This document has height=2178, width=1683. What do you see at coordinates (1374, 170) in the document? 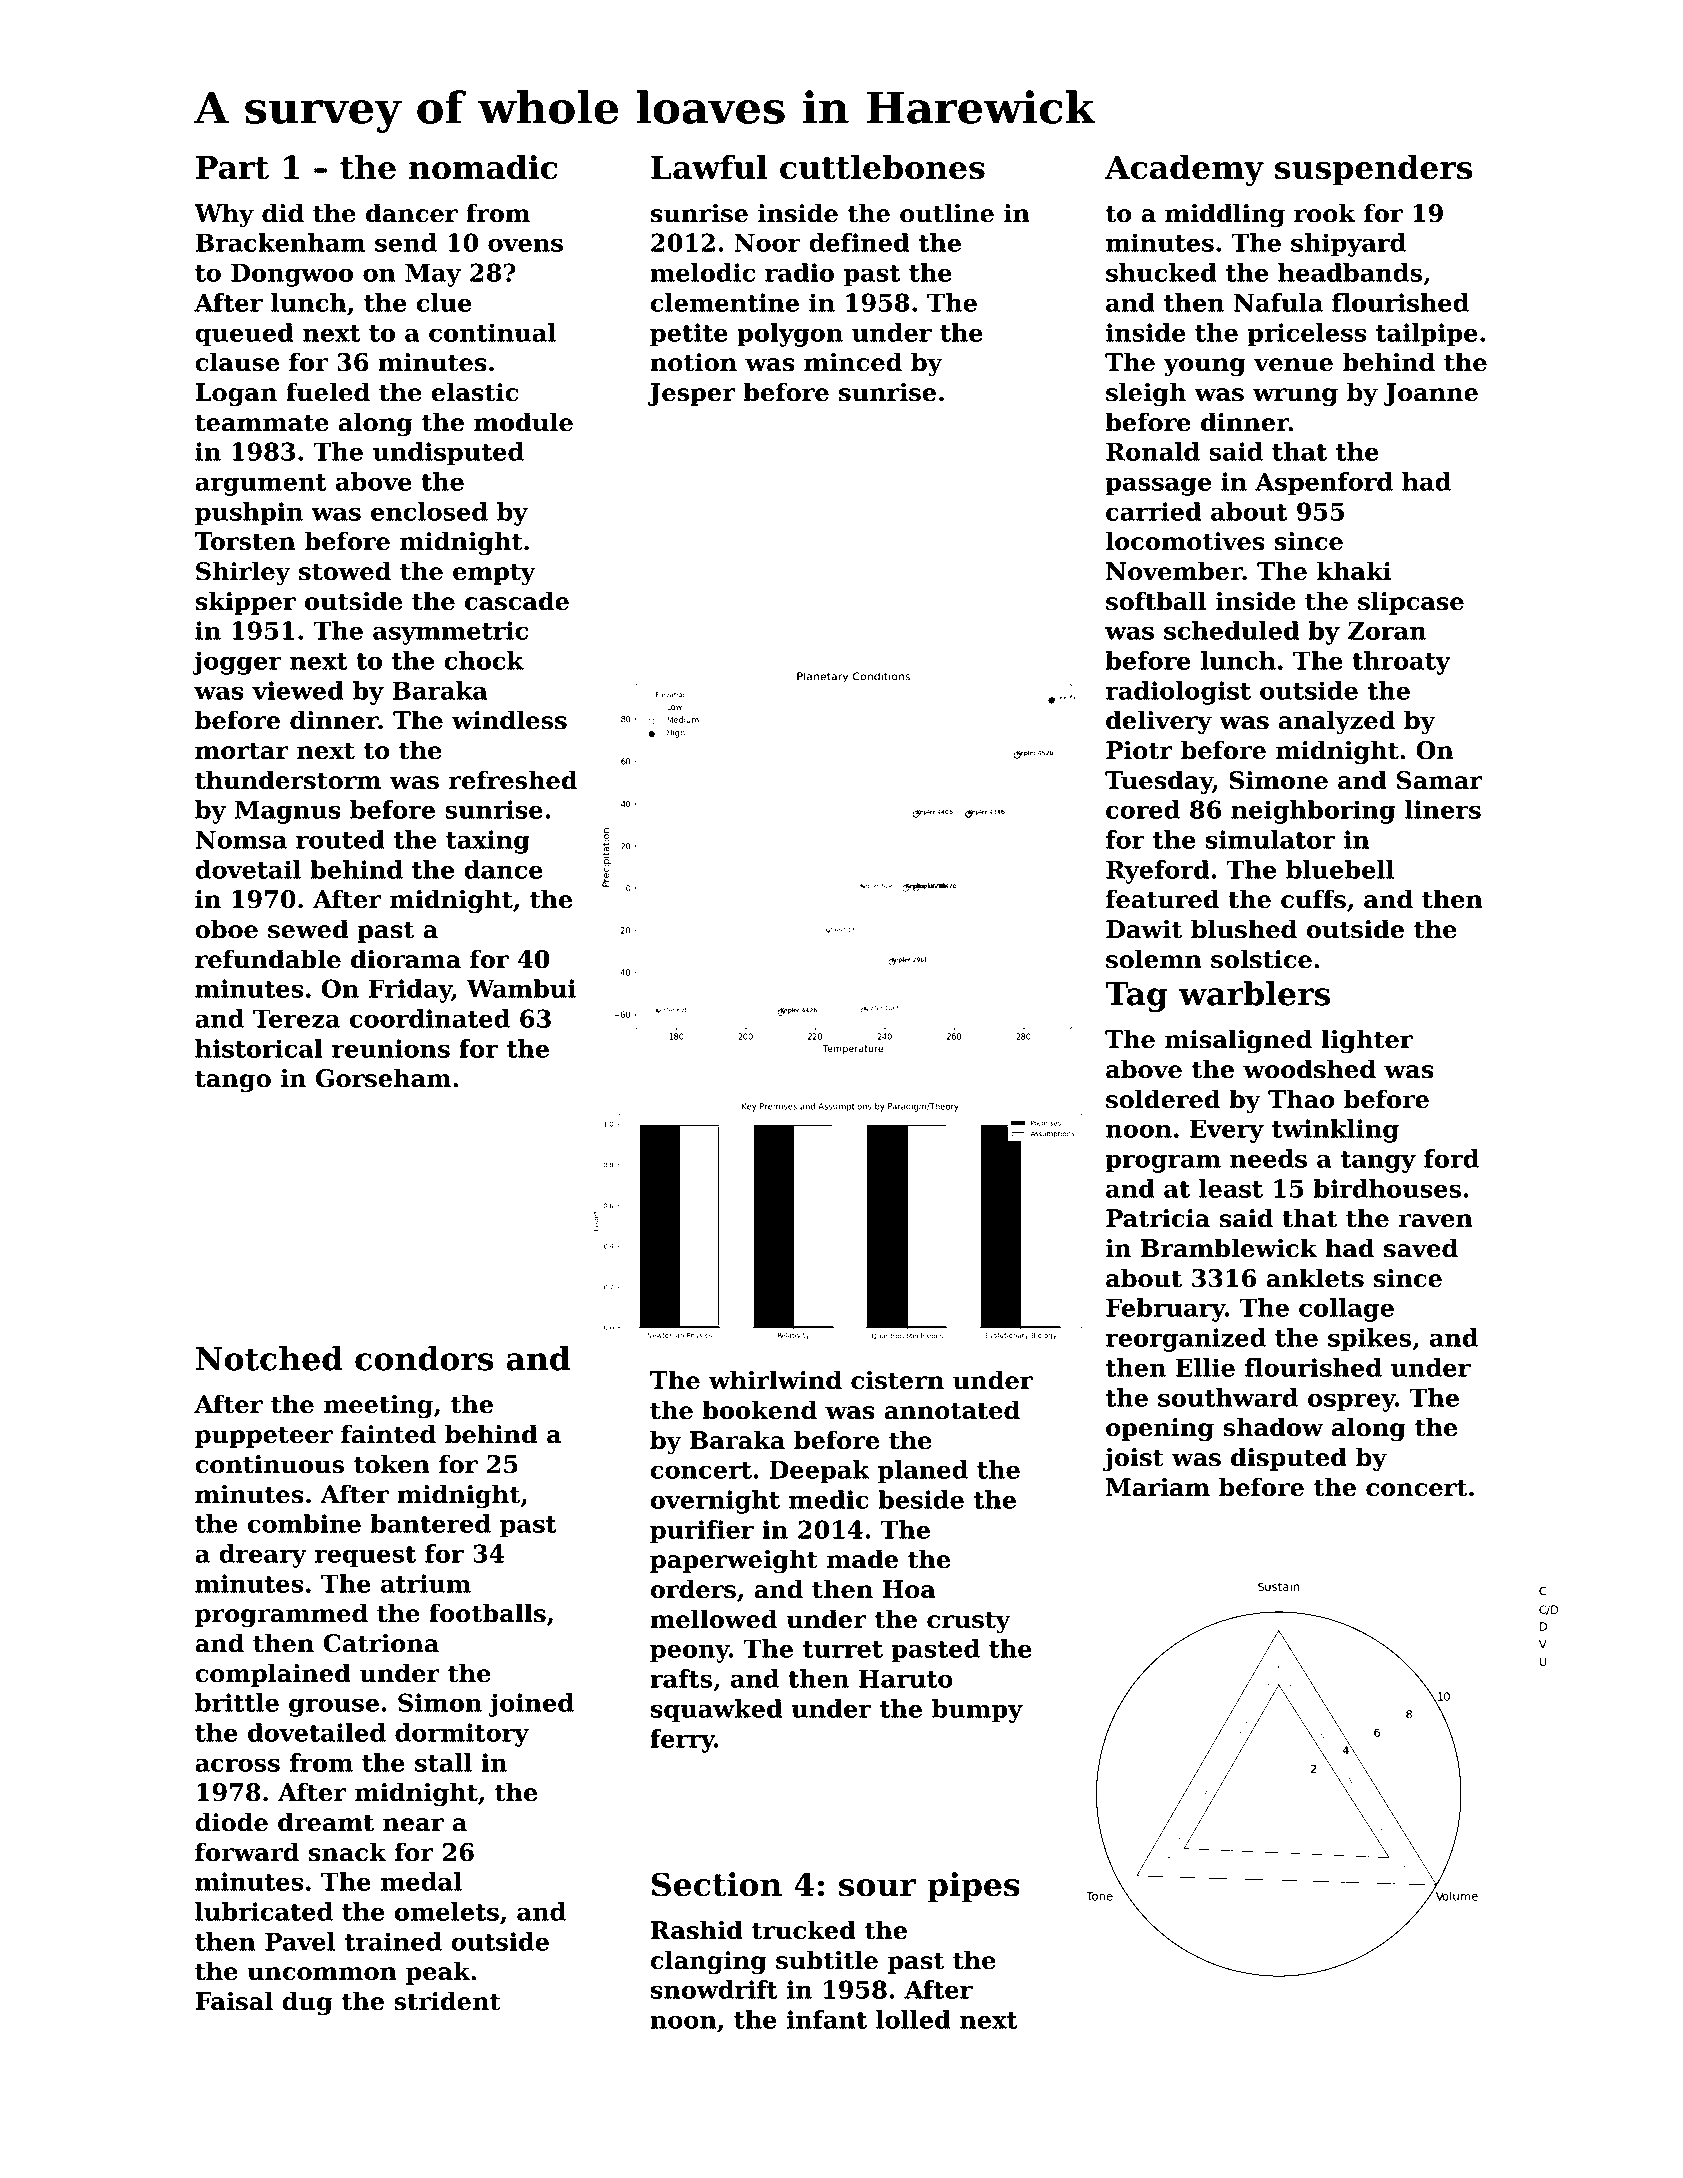
I see `suspenders` at bounding box center [1374, 170].
